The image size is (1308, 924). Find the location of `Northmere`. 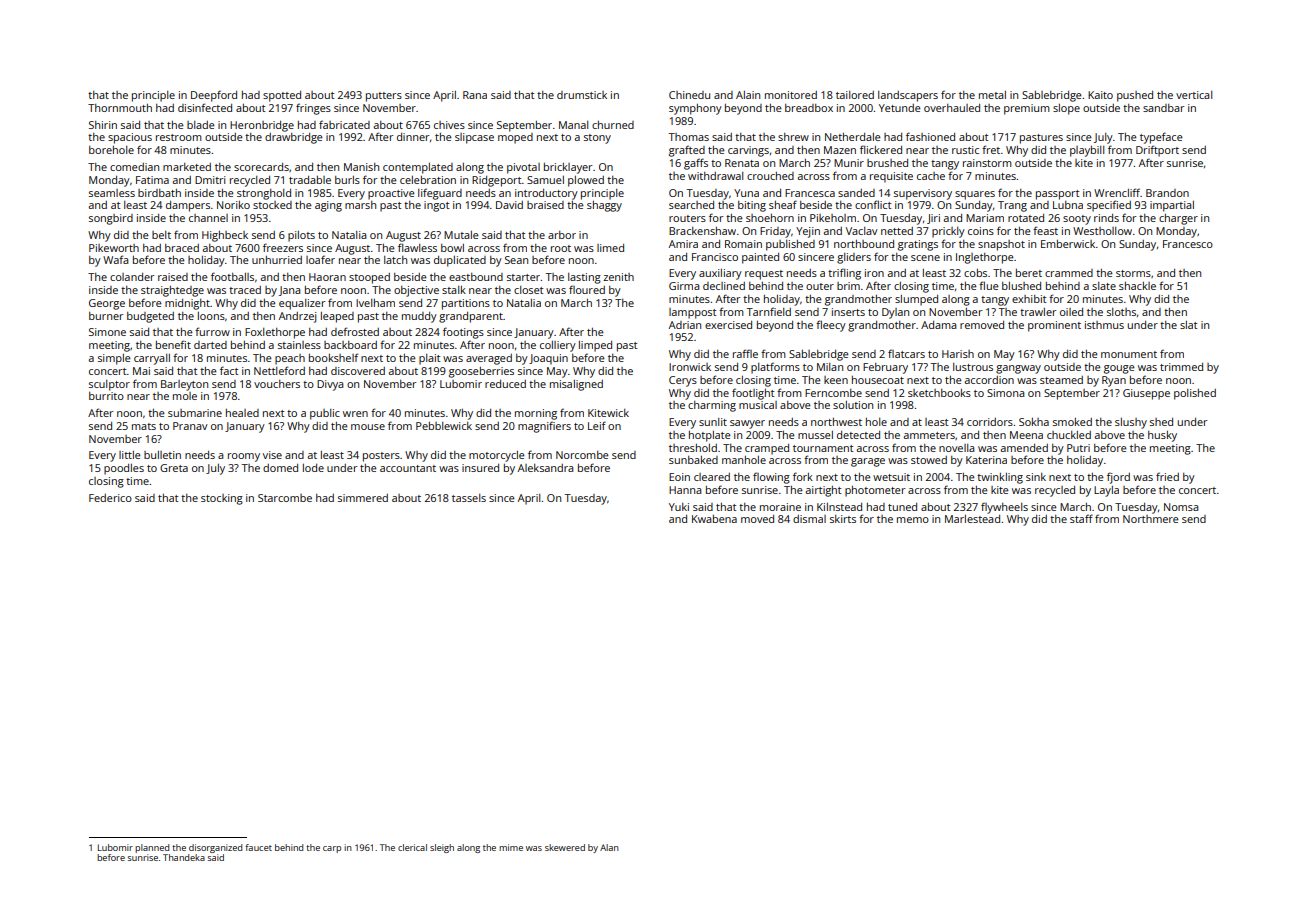

Northmere is located at coordinates (1151, 519).
